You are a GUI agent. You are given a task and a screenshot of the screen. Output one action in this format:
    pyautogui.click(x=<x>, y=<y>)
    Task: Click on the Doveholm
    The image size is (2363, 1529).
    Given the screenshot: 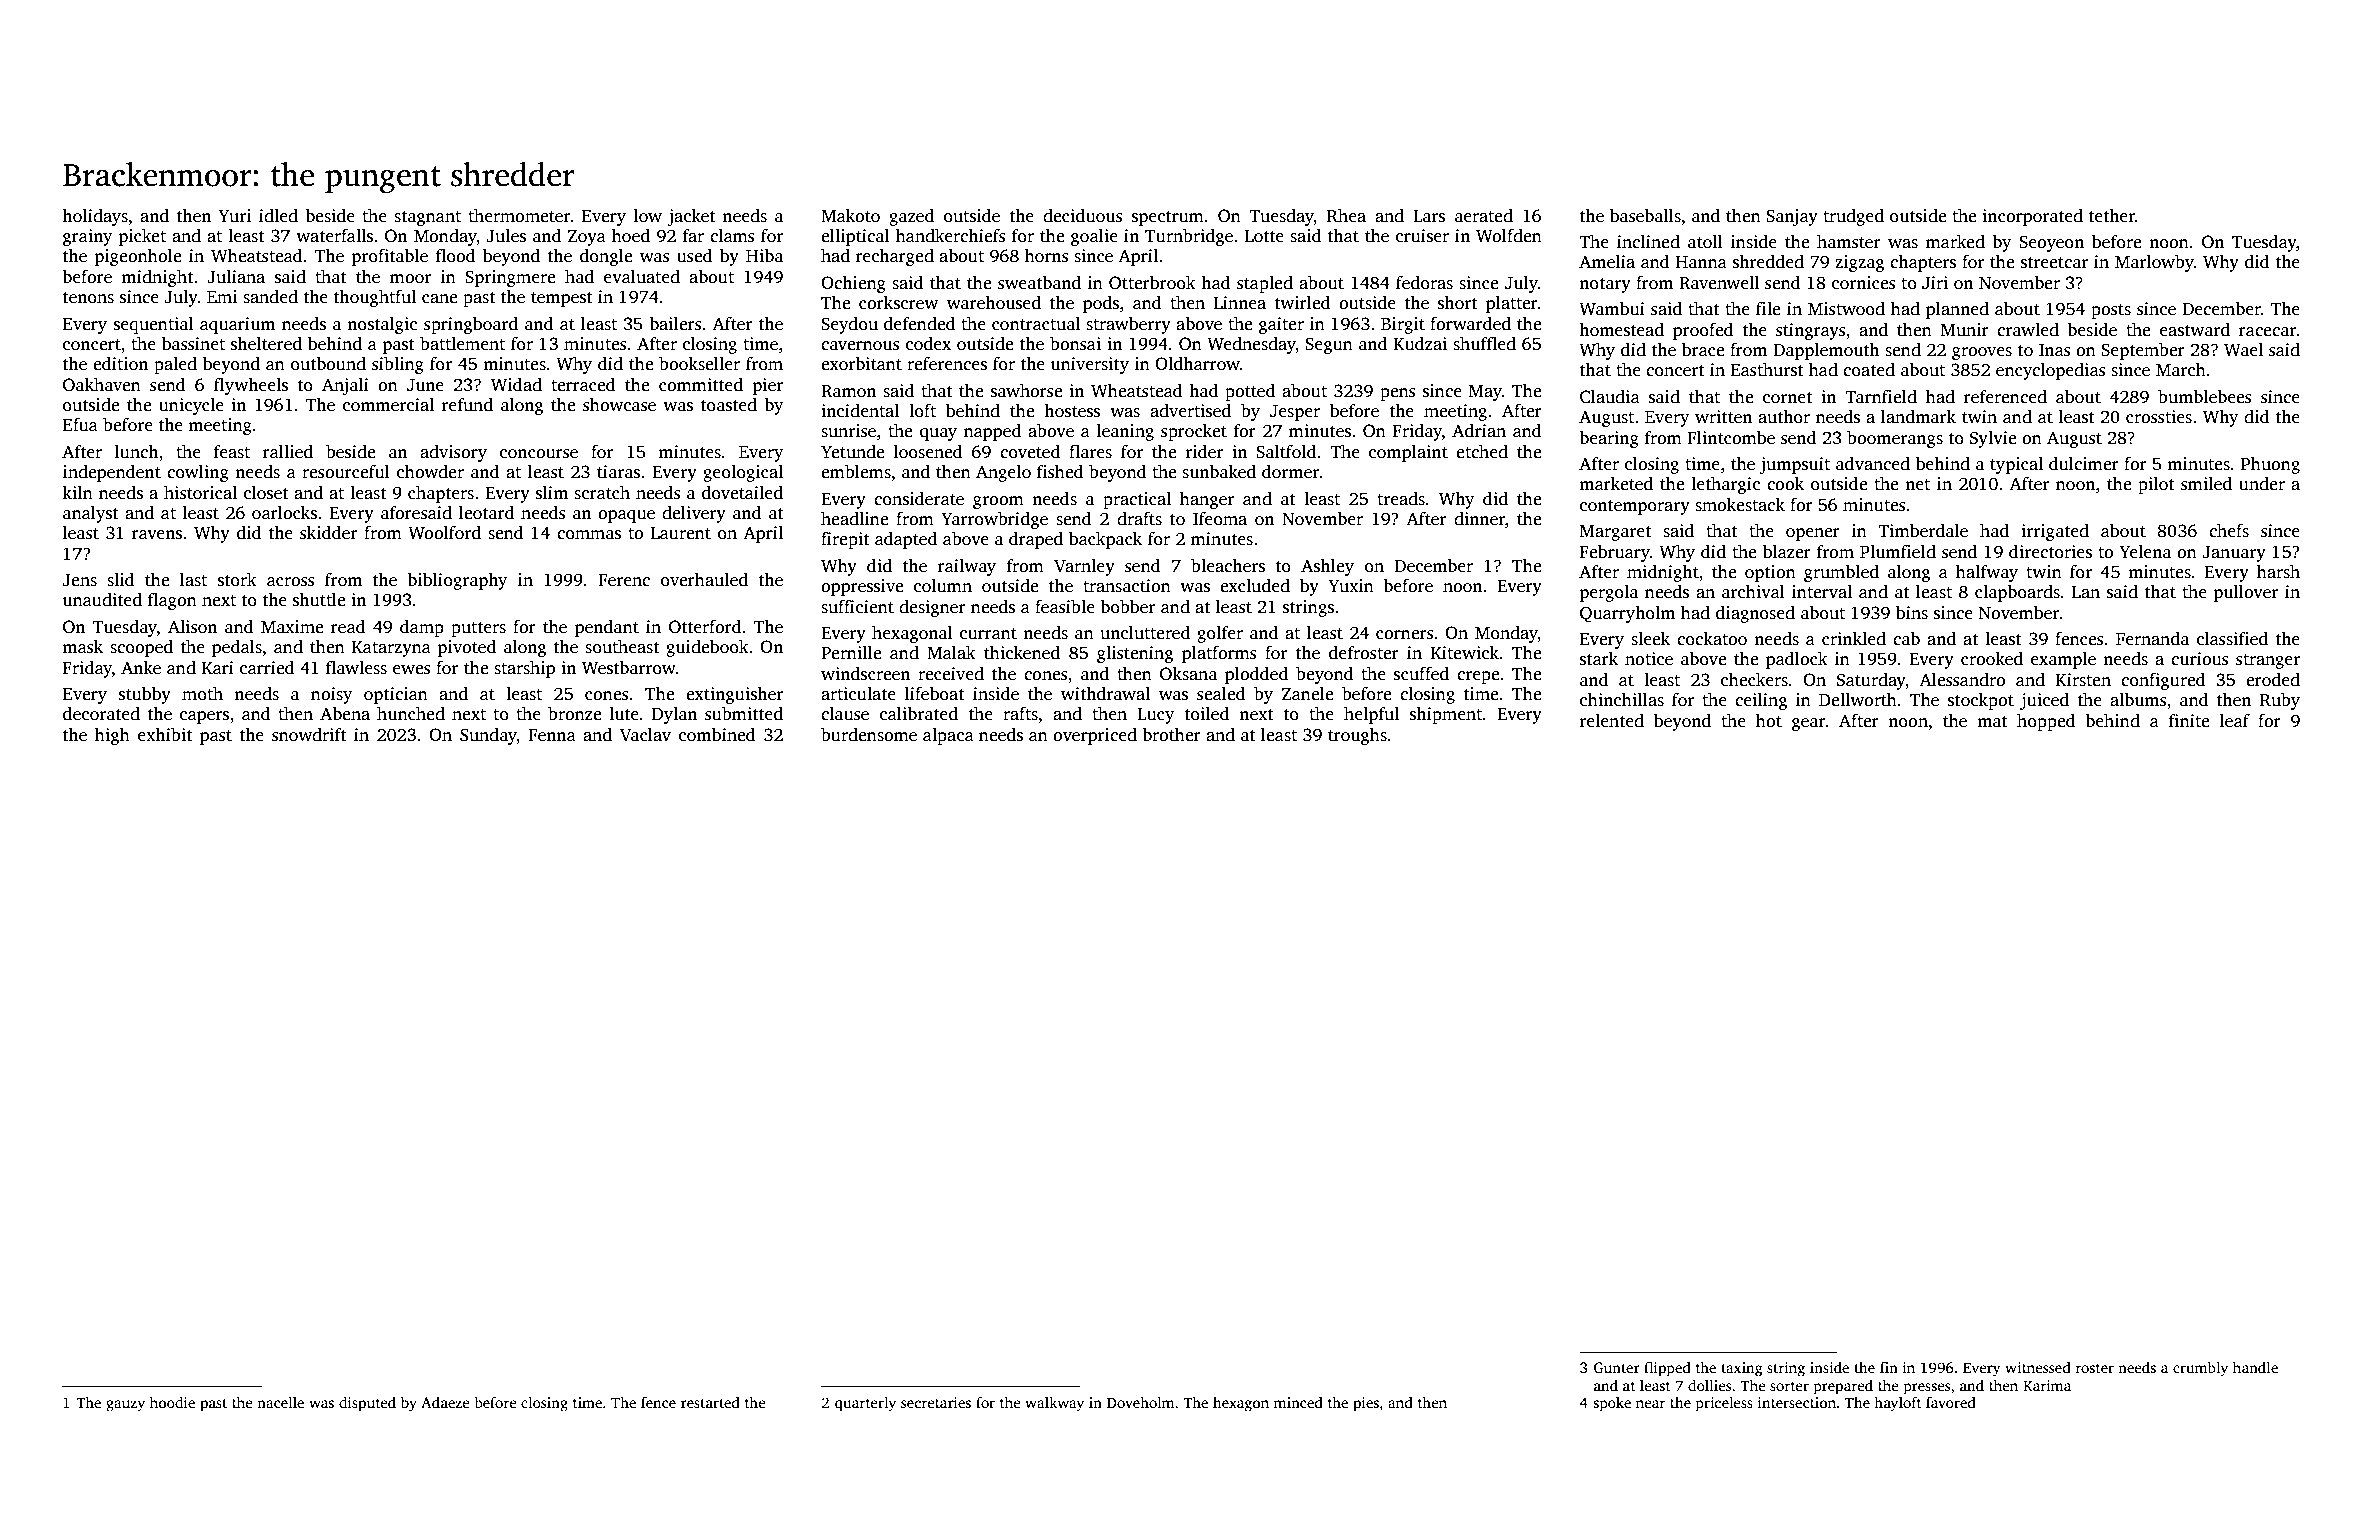 What is the action you would take?
    pyautogui.click(x=1140, y=1402)
